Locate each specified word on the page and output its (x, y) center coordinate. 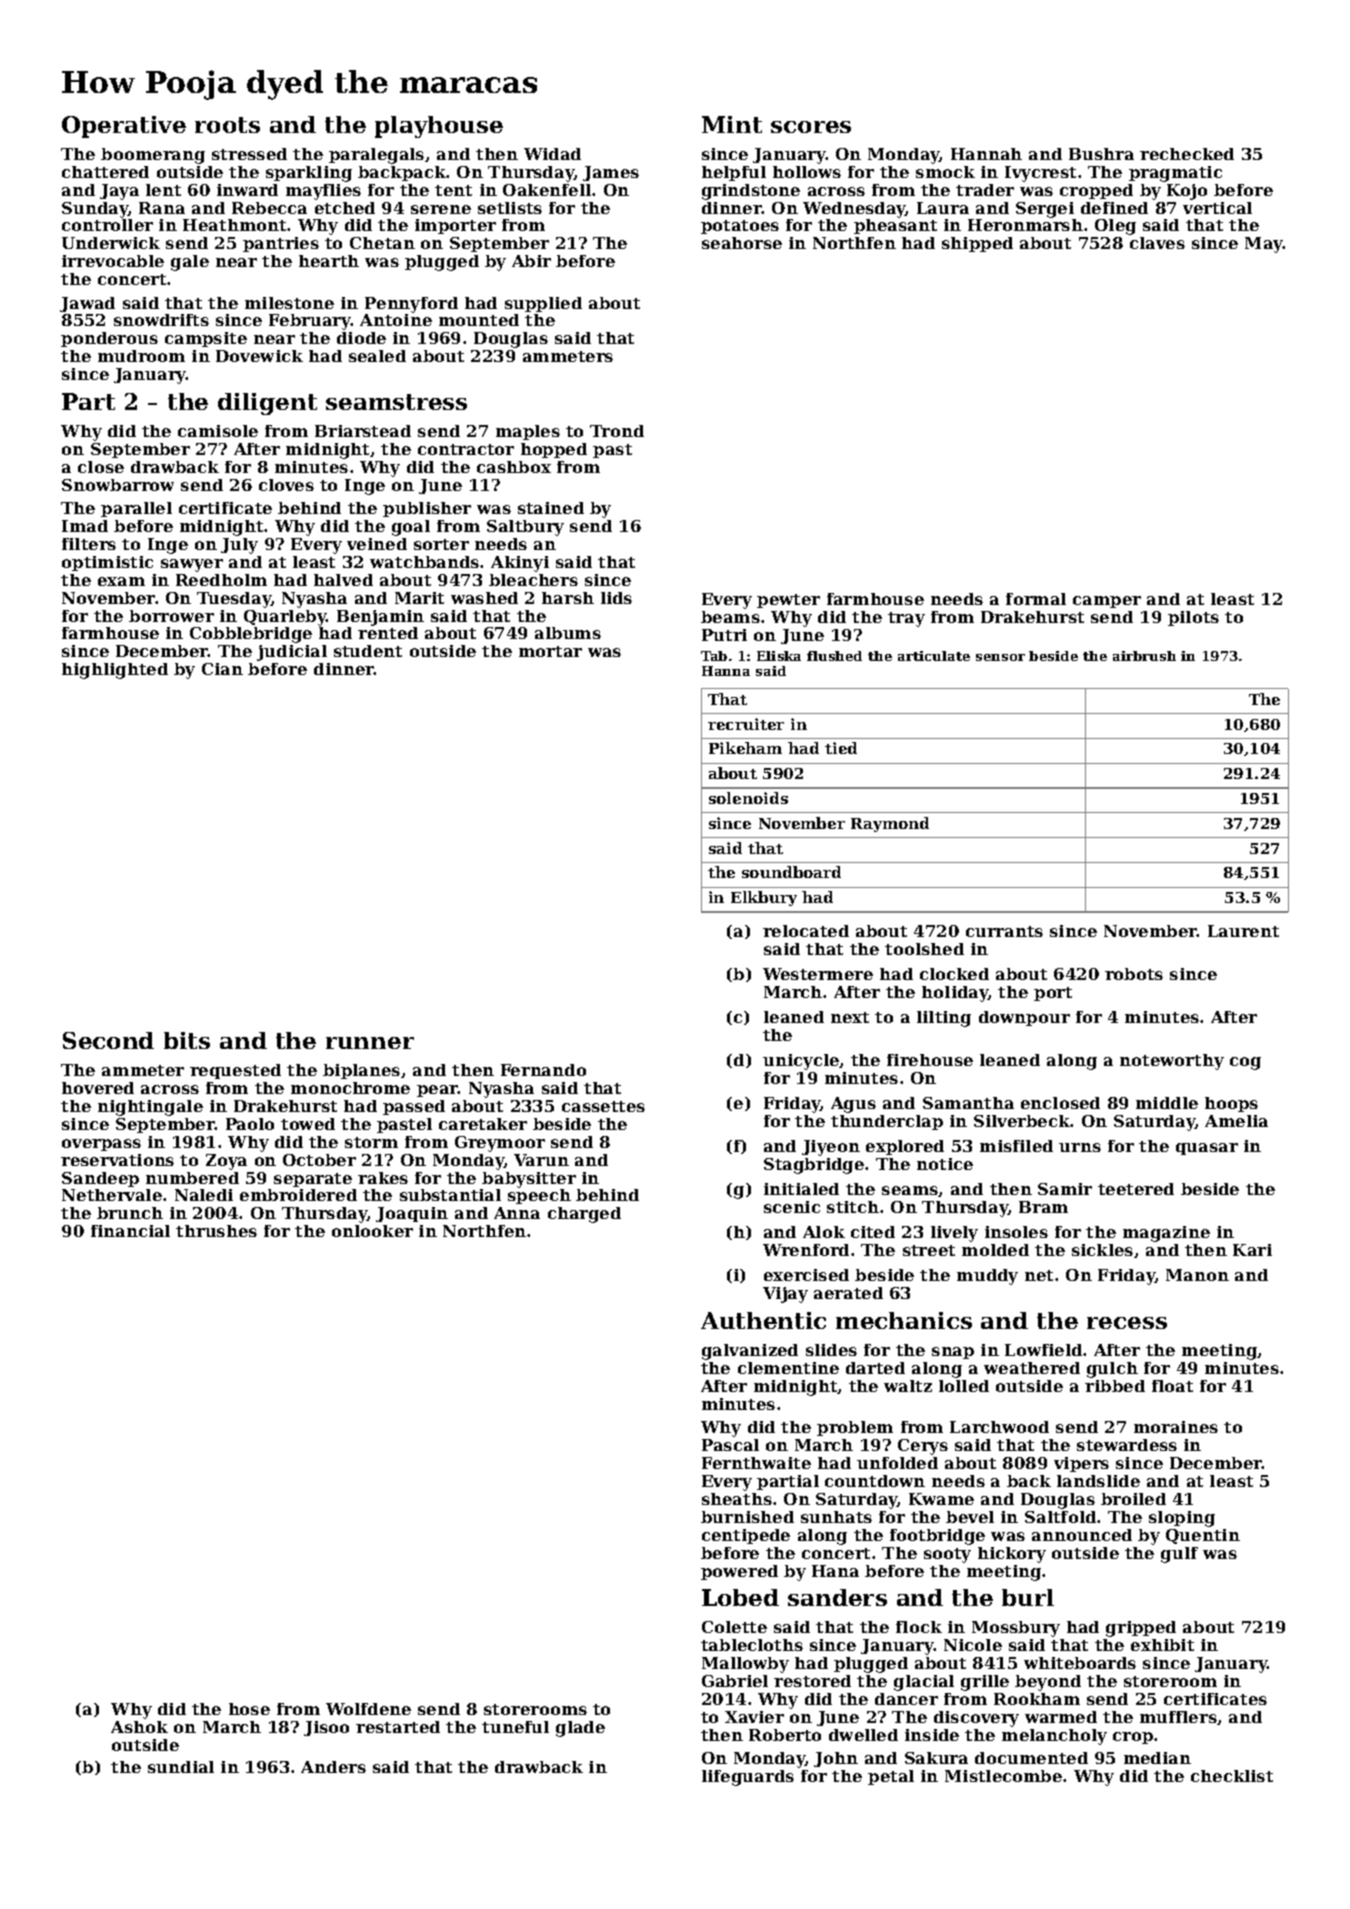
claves (1157, 243)
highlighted (115, 671)
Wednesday (854, 210)
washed (484, 598)
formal (1036, 599)
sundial (181, 1767)
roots (227, 125)
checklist (1232, 1776)
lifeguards (748, 1778)
